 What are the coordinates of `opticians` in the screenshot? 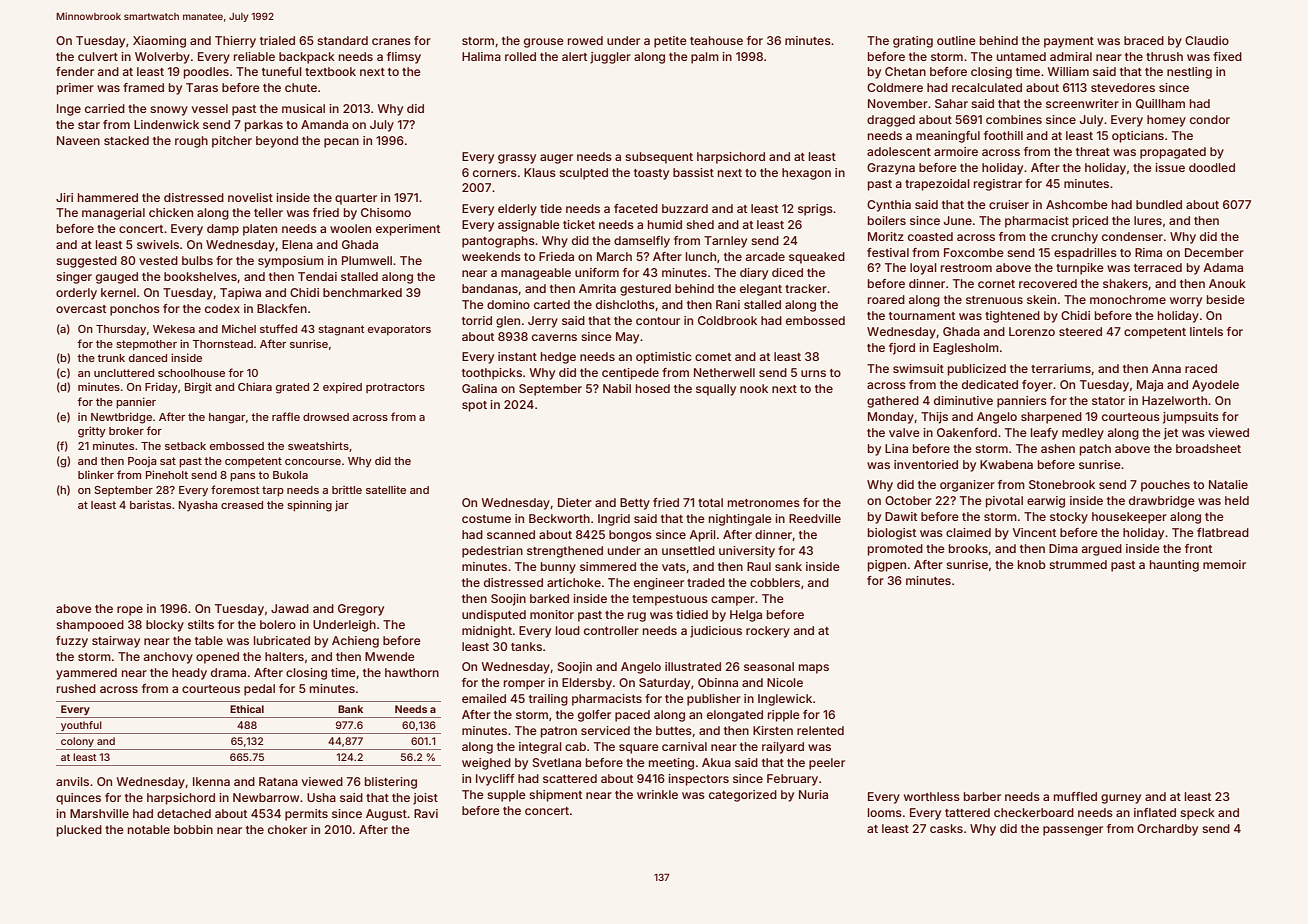 It's located at (1138, 137).
